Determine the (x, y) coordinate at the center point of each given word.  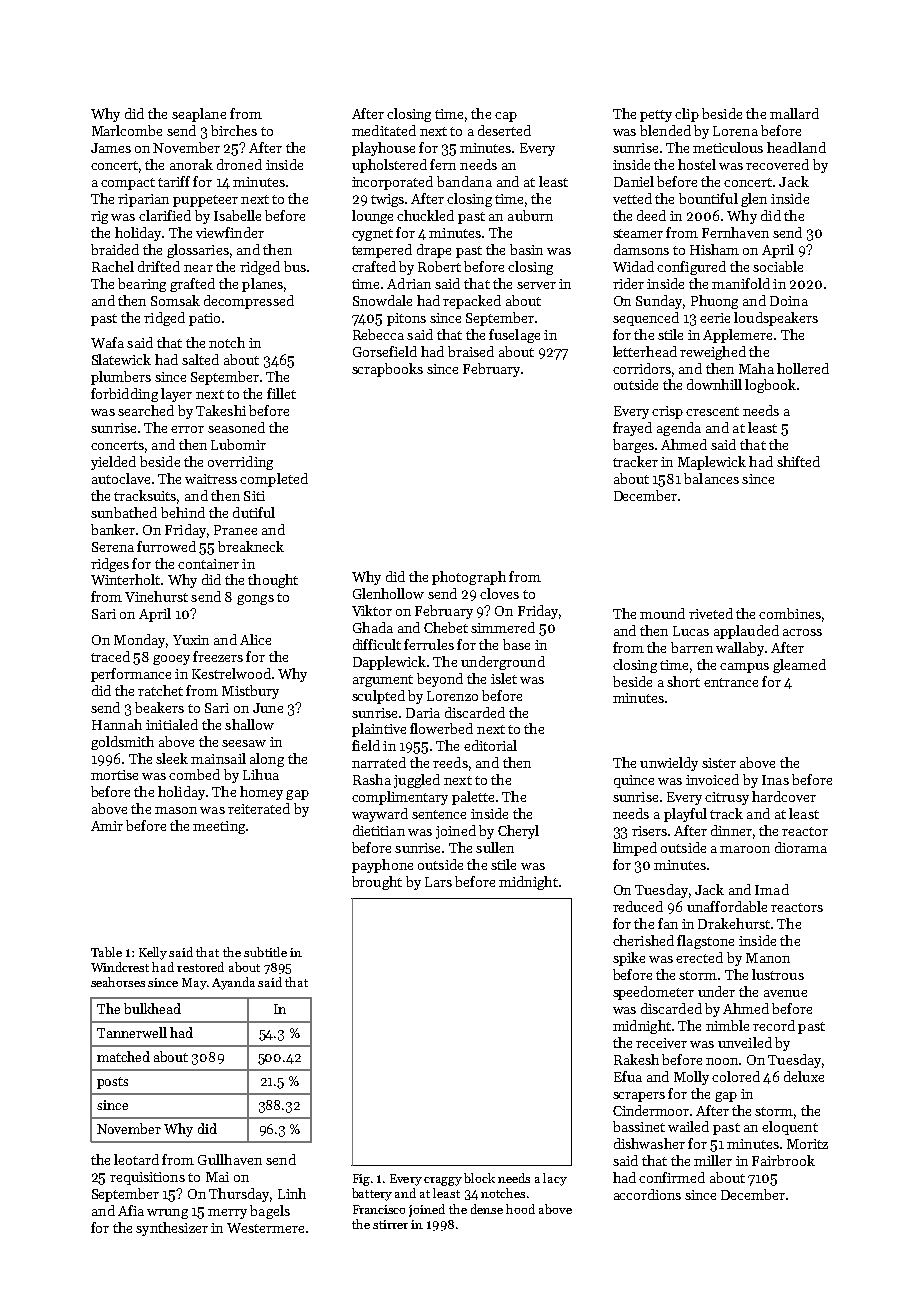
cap (506, 117)
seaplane (199, 115)
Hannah (117, 724)
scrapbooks (387, 370)
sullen (495, 847)
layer (176, 395)
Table (106, 952)
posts (112, 1083)
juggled (417, 781)
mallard (794, 113)
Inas (775, 780)
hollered (803, 368)
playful (685, 815)
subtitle (265, 952)
